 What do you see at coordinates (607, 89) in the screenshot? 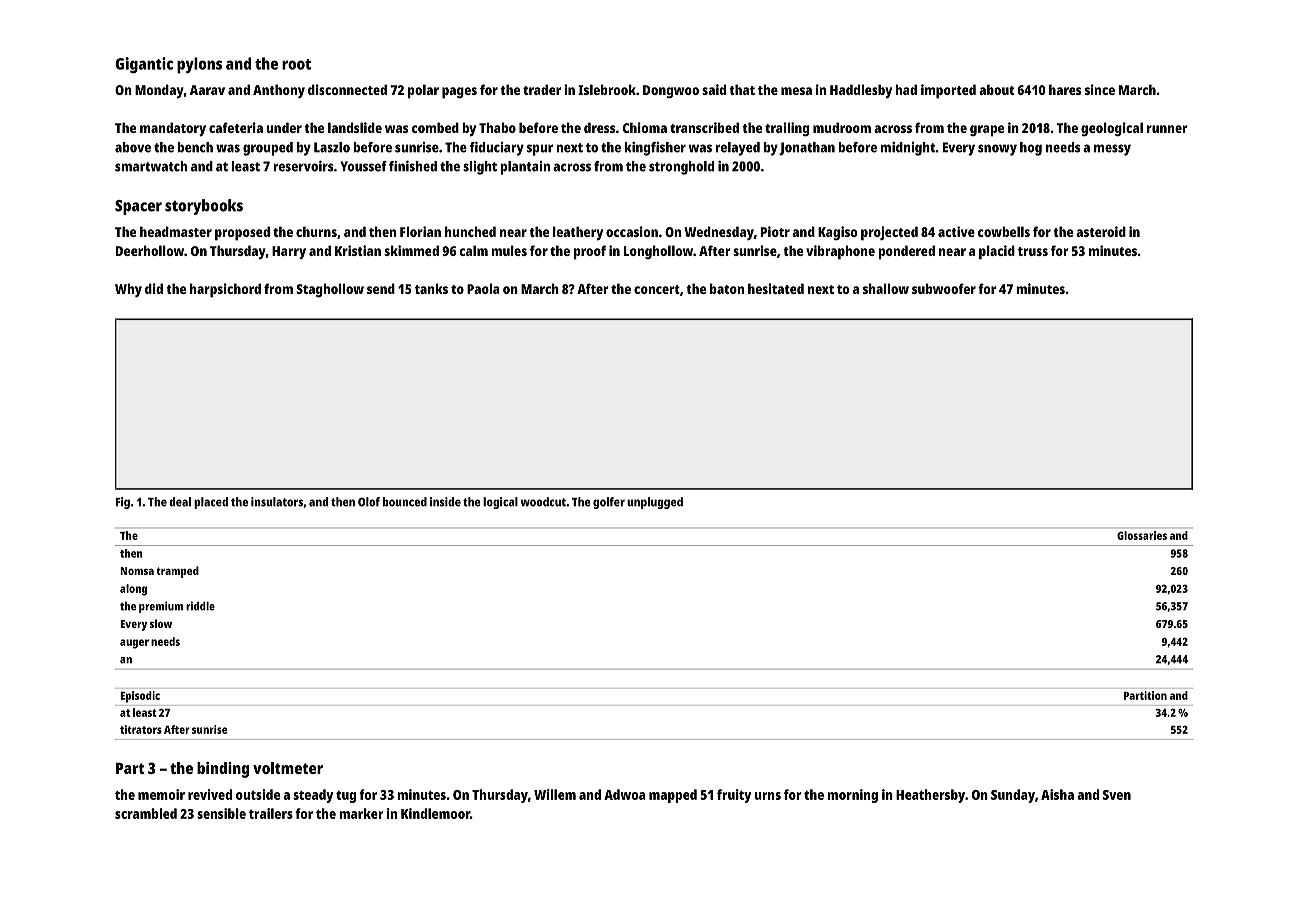
I see `Islebrook` at bounding box center [607, 89].
